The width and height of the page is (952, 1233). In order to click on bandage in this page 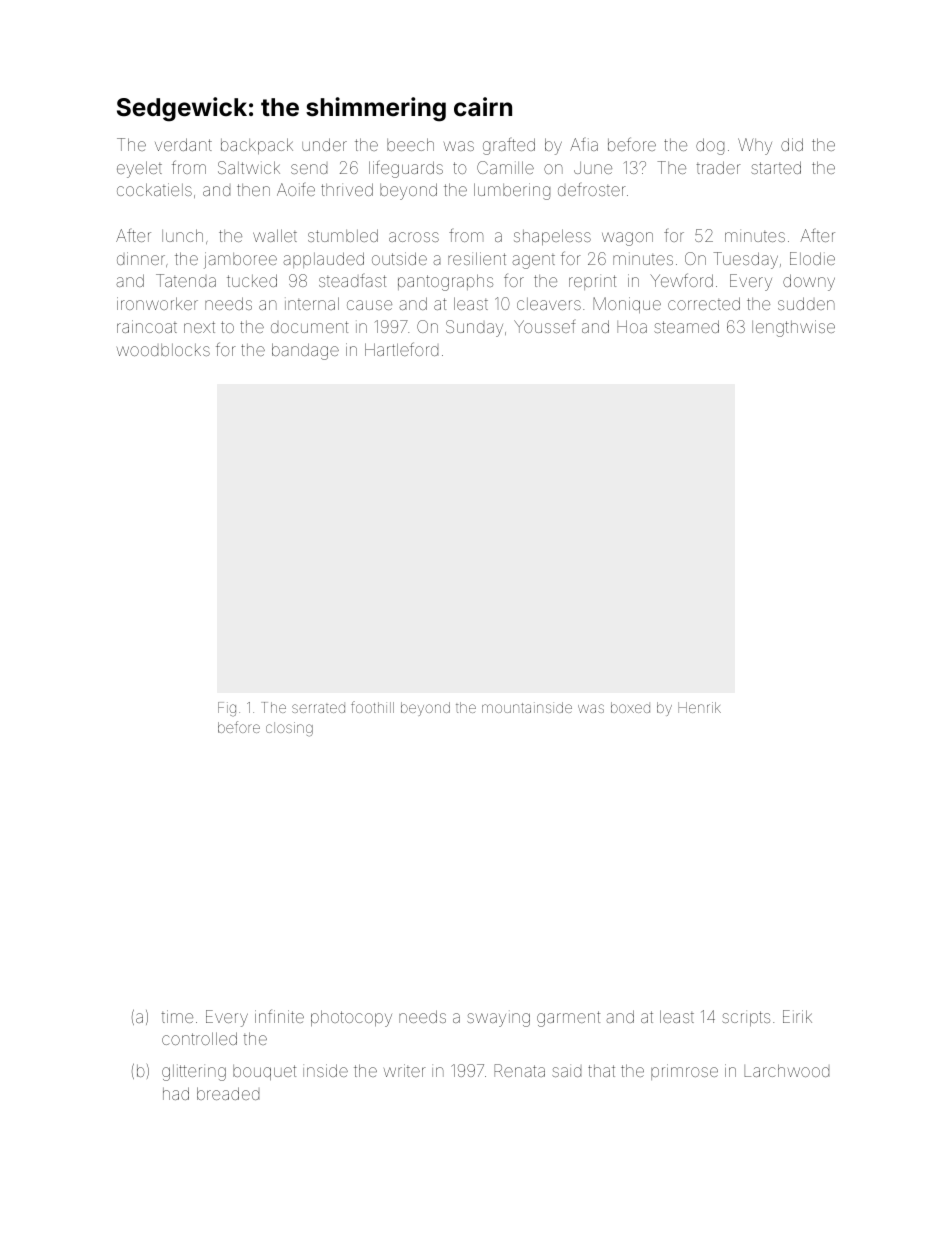, I will do `click(305, 351)`.
